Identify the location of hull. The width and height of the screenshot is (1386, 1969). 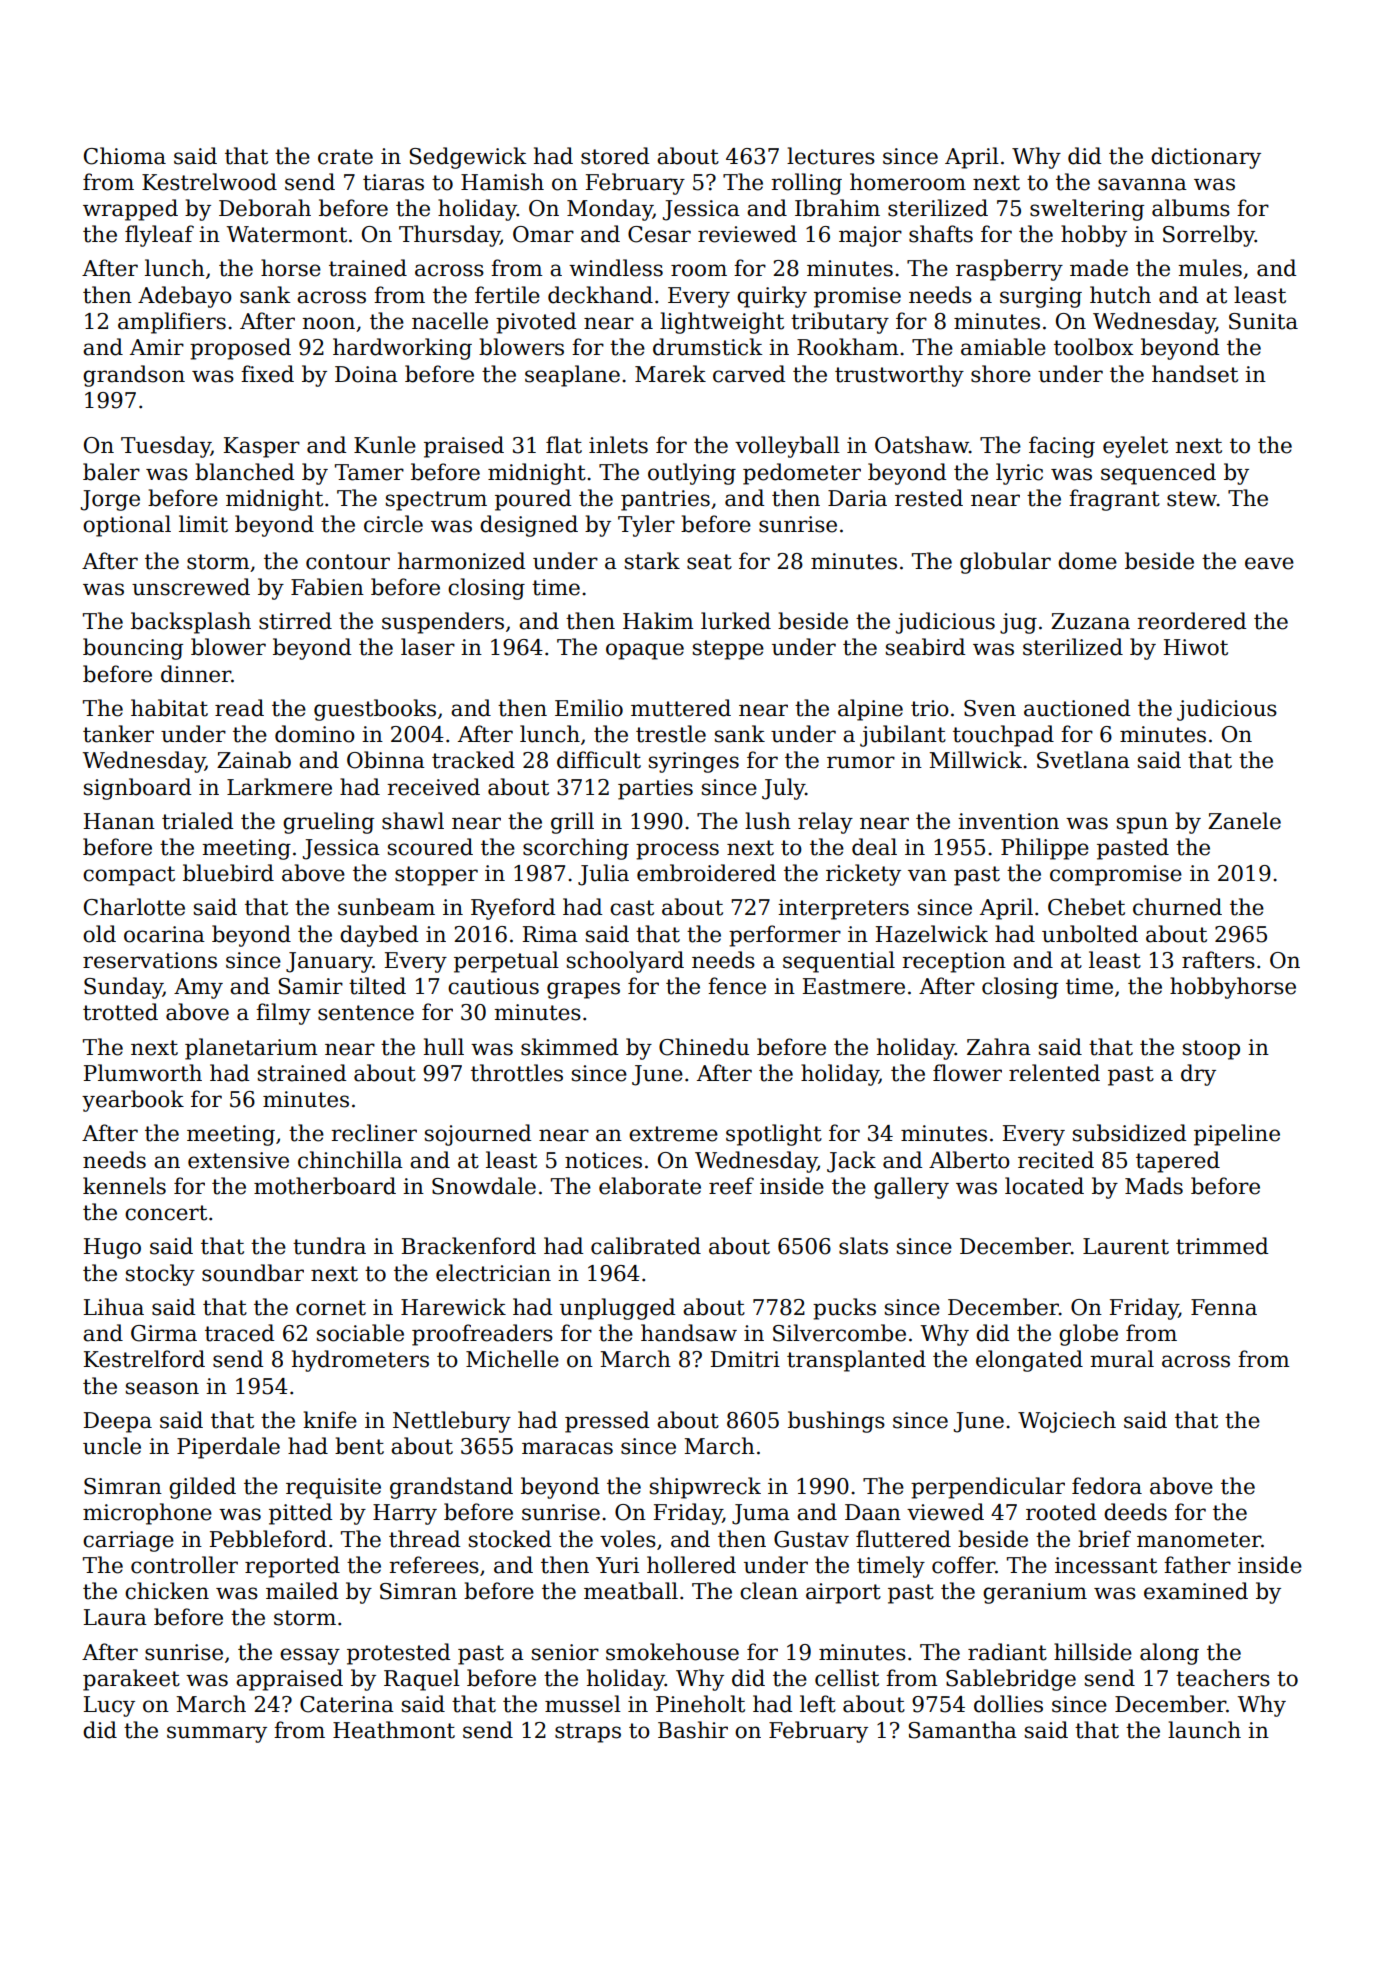
(444, 1047).
